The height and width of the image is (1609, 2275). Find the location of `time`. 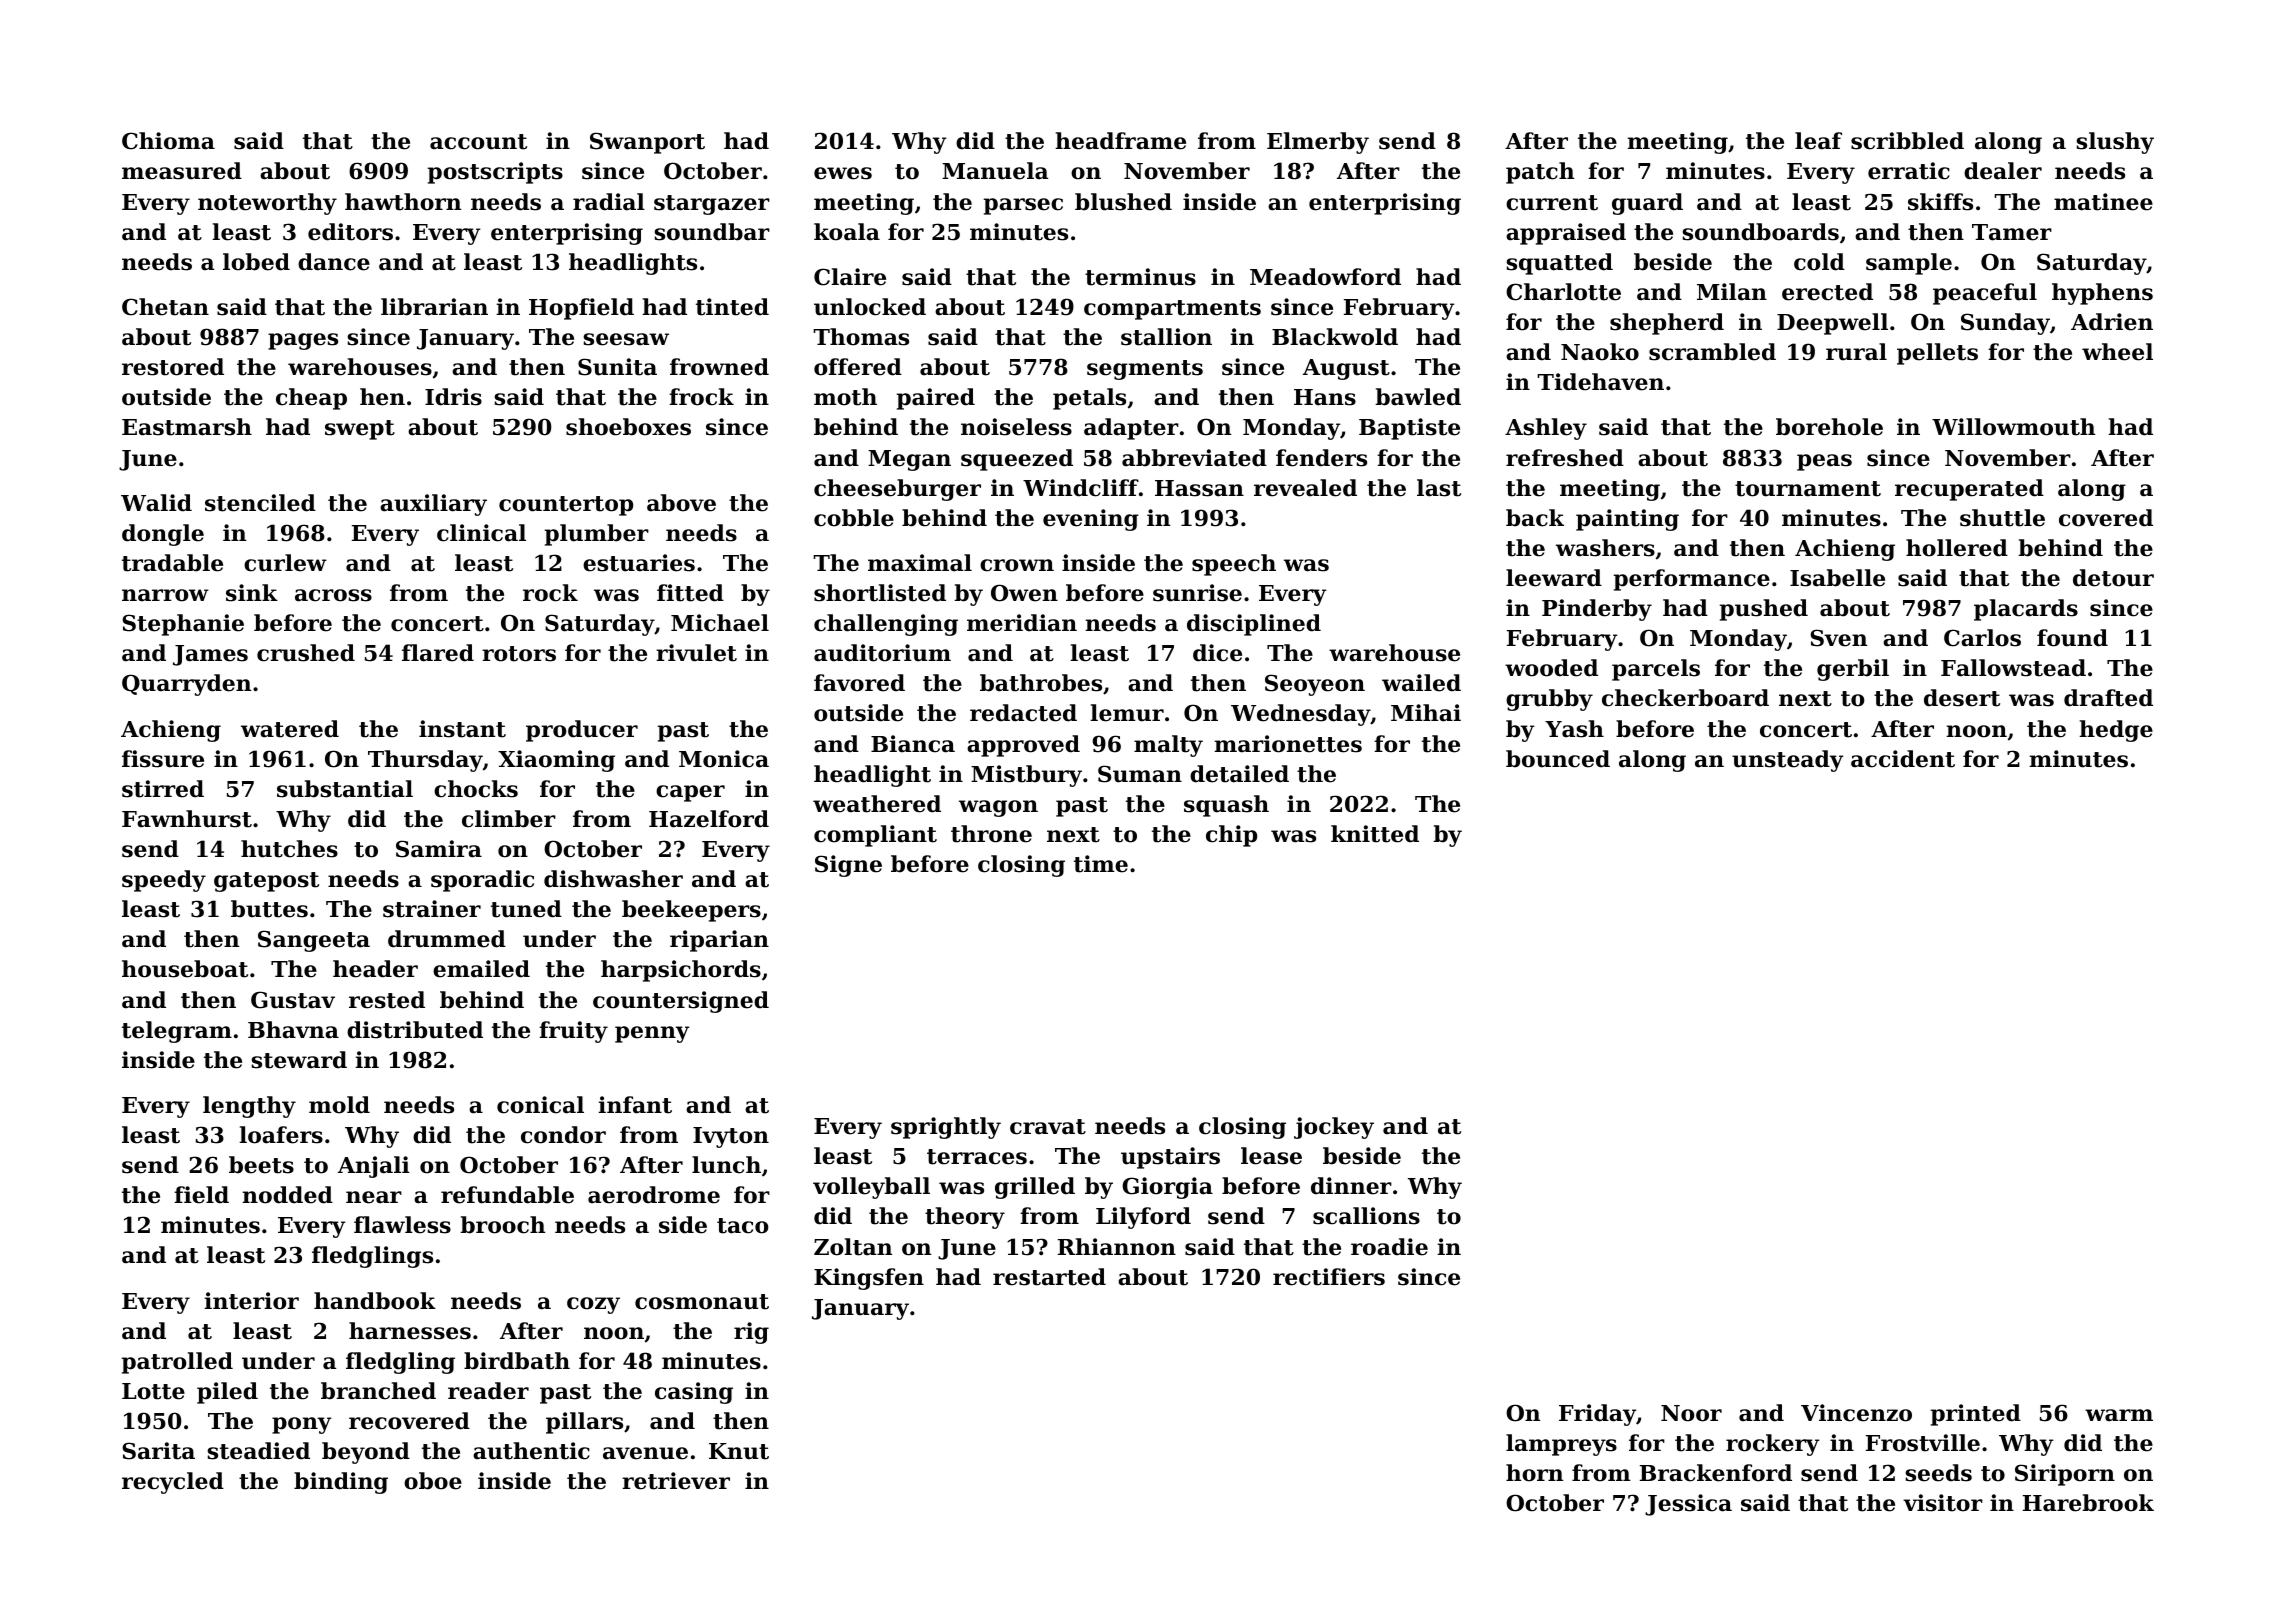

time is located at coordinates (1101, 864).
